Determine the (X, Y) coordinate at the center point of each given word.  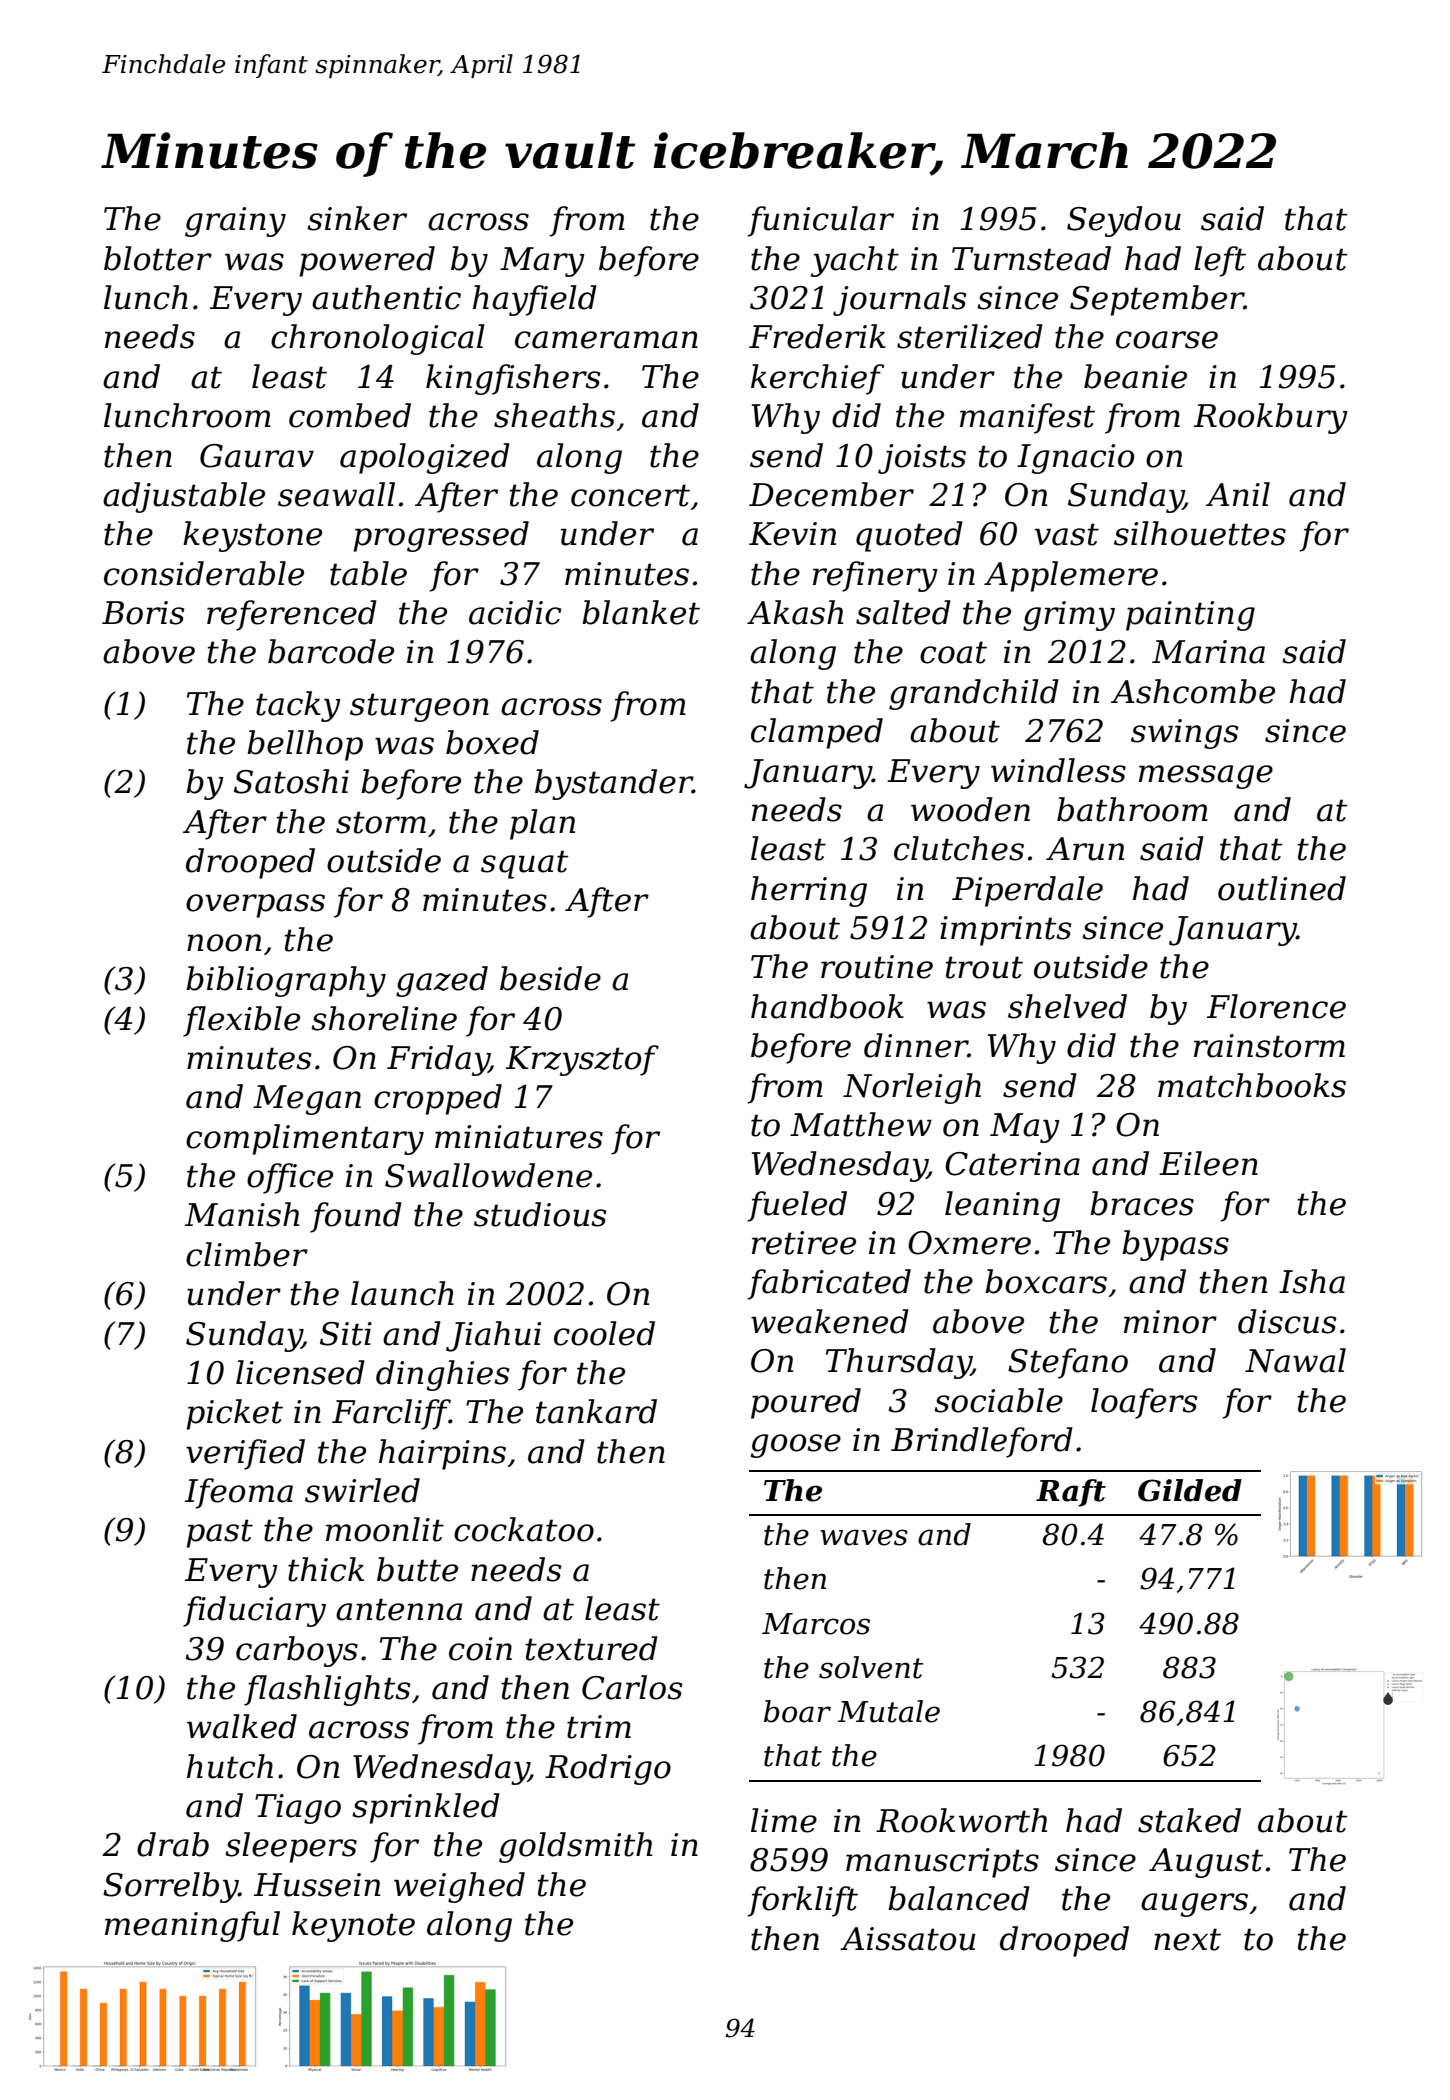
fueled (797, 1206)
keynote (353, 1926)
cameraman (606, 340)
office (290, 1178)
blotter (158, 258)
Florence (1276, 1006)
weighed (459, 1887)
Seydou (1124, 221)
